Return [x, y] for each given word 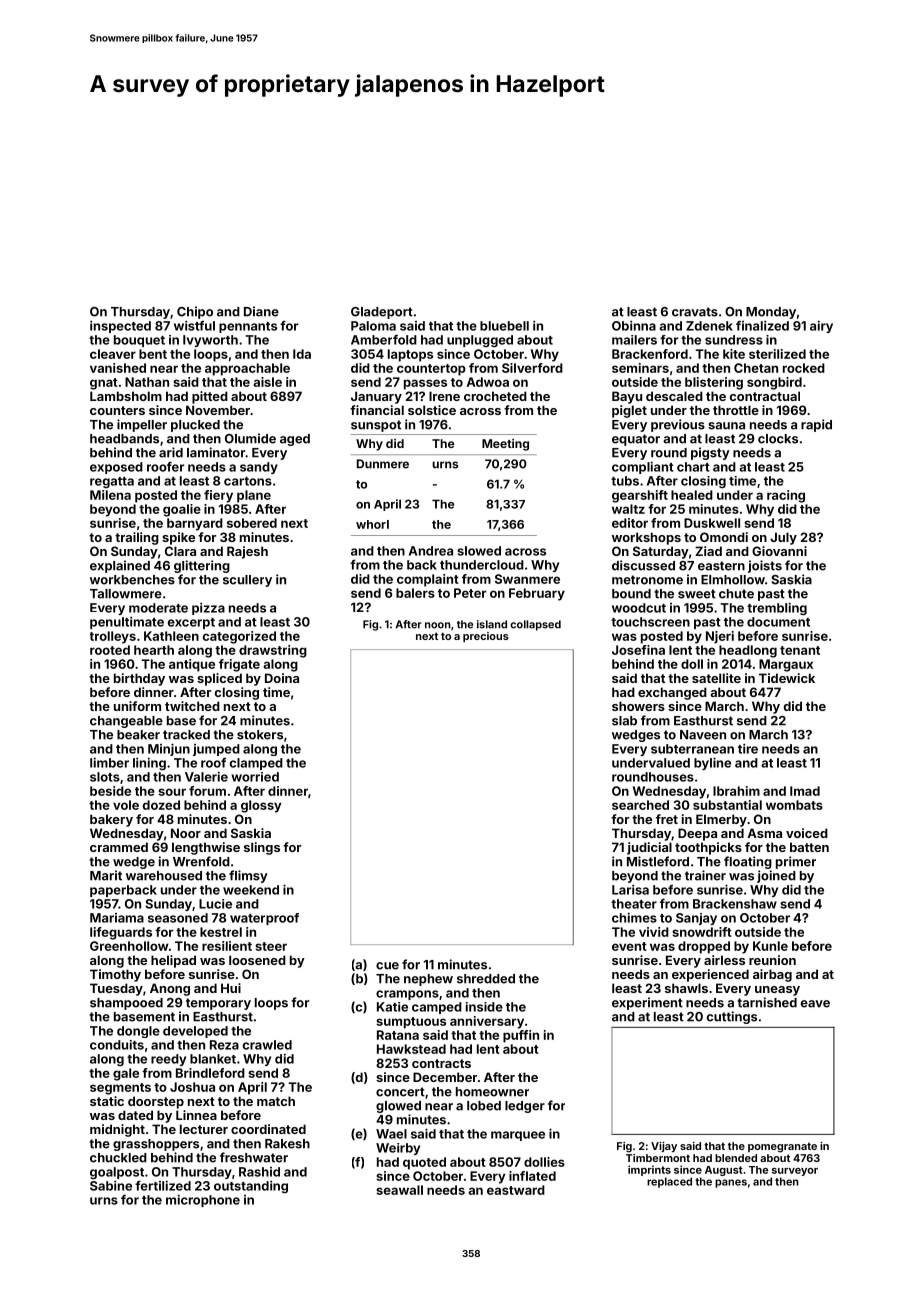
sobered [252, 523]
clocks [778, 439]
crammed [119, 847]
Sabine [111, 1185]
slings [262, 848]
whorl [372, 524]
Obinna [634, 325]
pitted [210, 397]
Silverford [532, 368]
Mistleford [658, 861]
